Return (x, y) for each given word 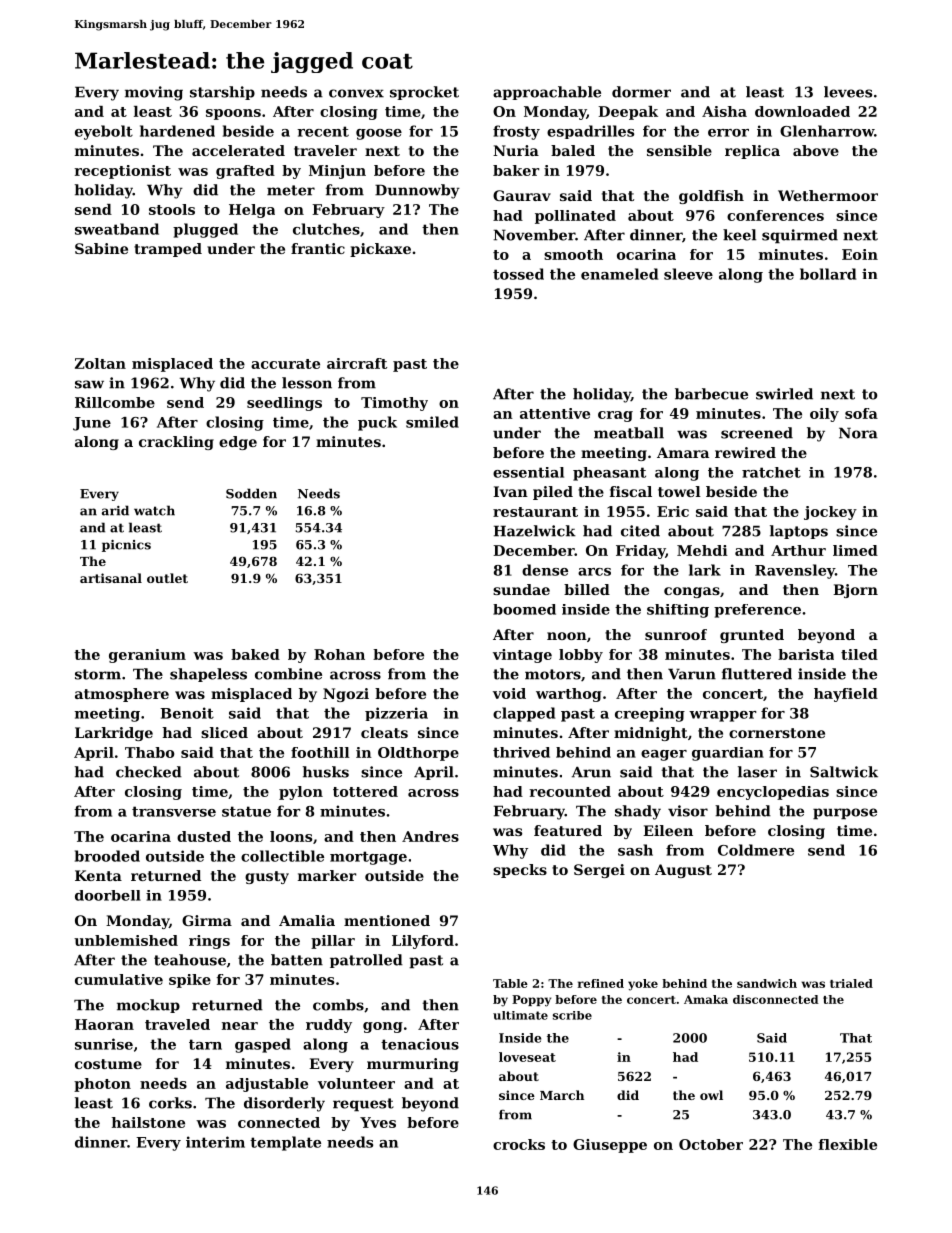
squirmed (800, 236)
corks (170, 1103)
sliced (224, 732)
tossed (518, 274)
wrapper (722, 716)
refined (601, 983)
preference (757, 611)
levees (848, 92)
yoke (643, 985)
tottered (365, 791)
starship (222, 93)
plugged (205, 230)
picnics (126, 546)
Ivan (510, 491)
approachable (547, 93)
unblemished (126, 940)
